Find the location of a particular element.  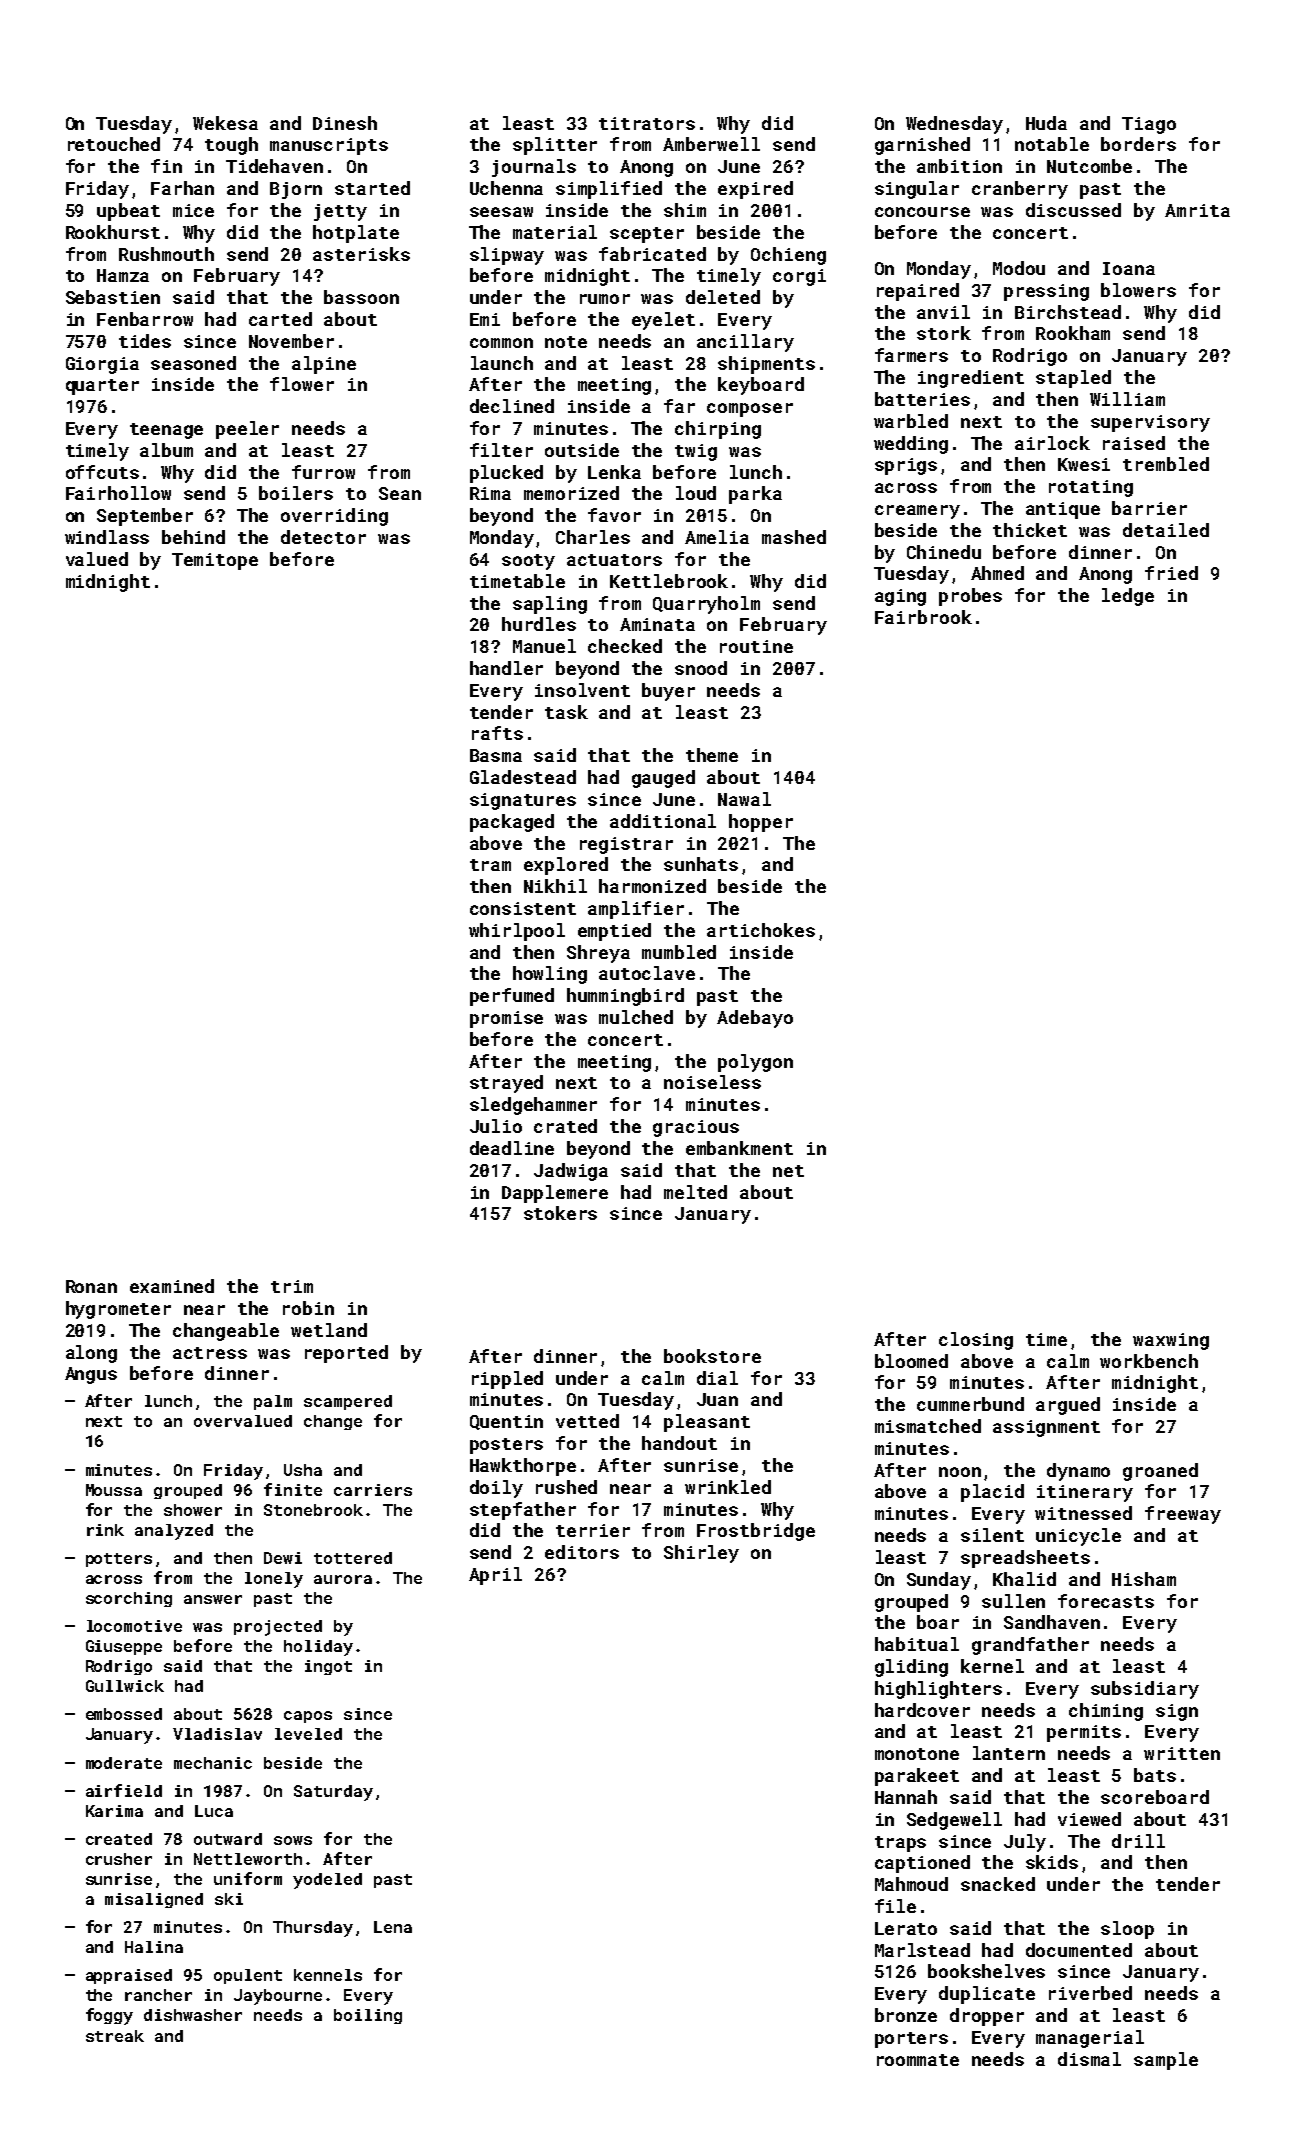

Lenka is located at coordinates (614, 472).
